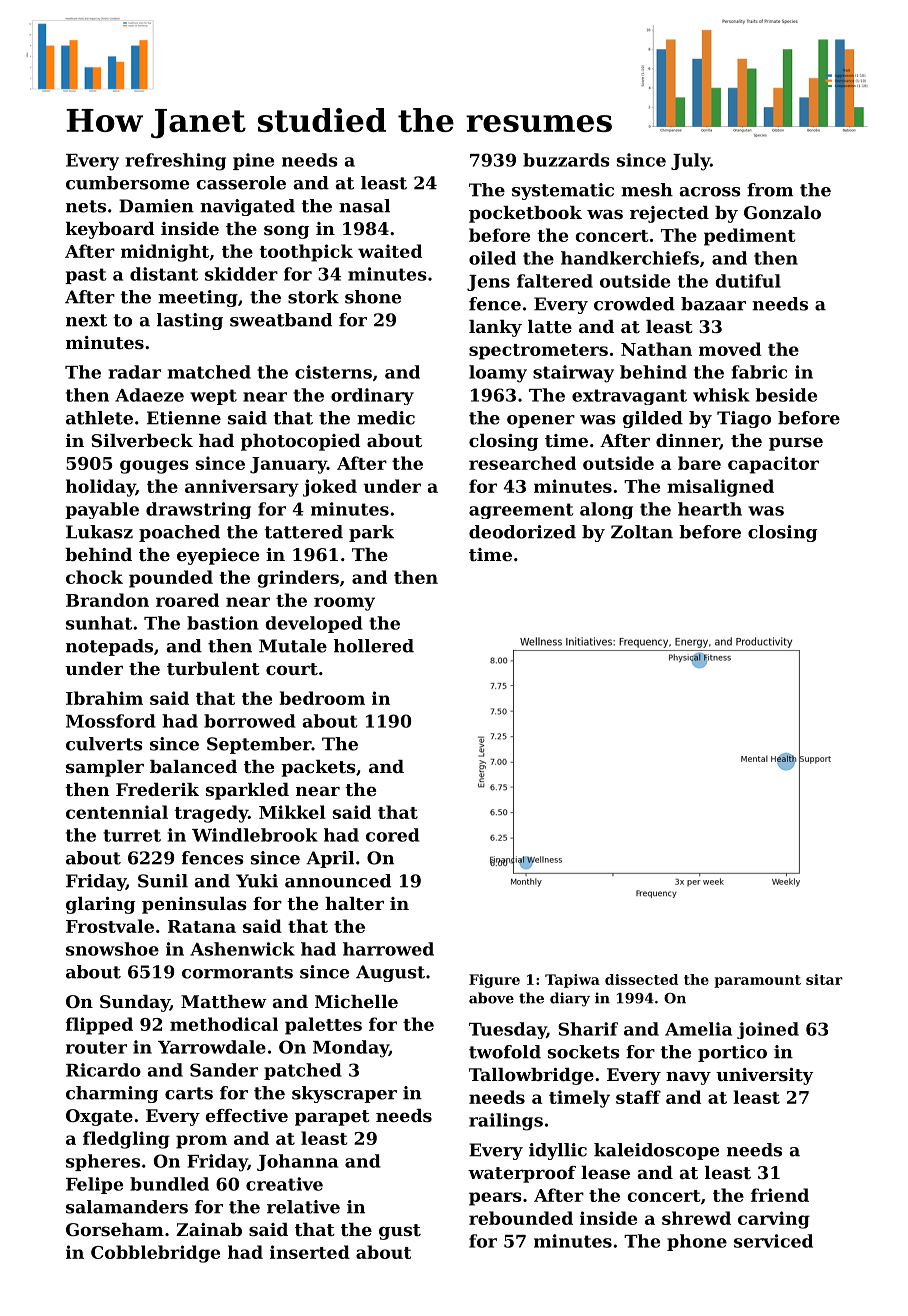 This screenshot has width=908, height=1316. Describe the element at coordinates (566, 160) in the screenshot. I see `buzzards` at that location.
